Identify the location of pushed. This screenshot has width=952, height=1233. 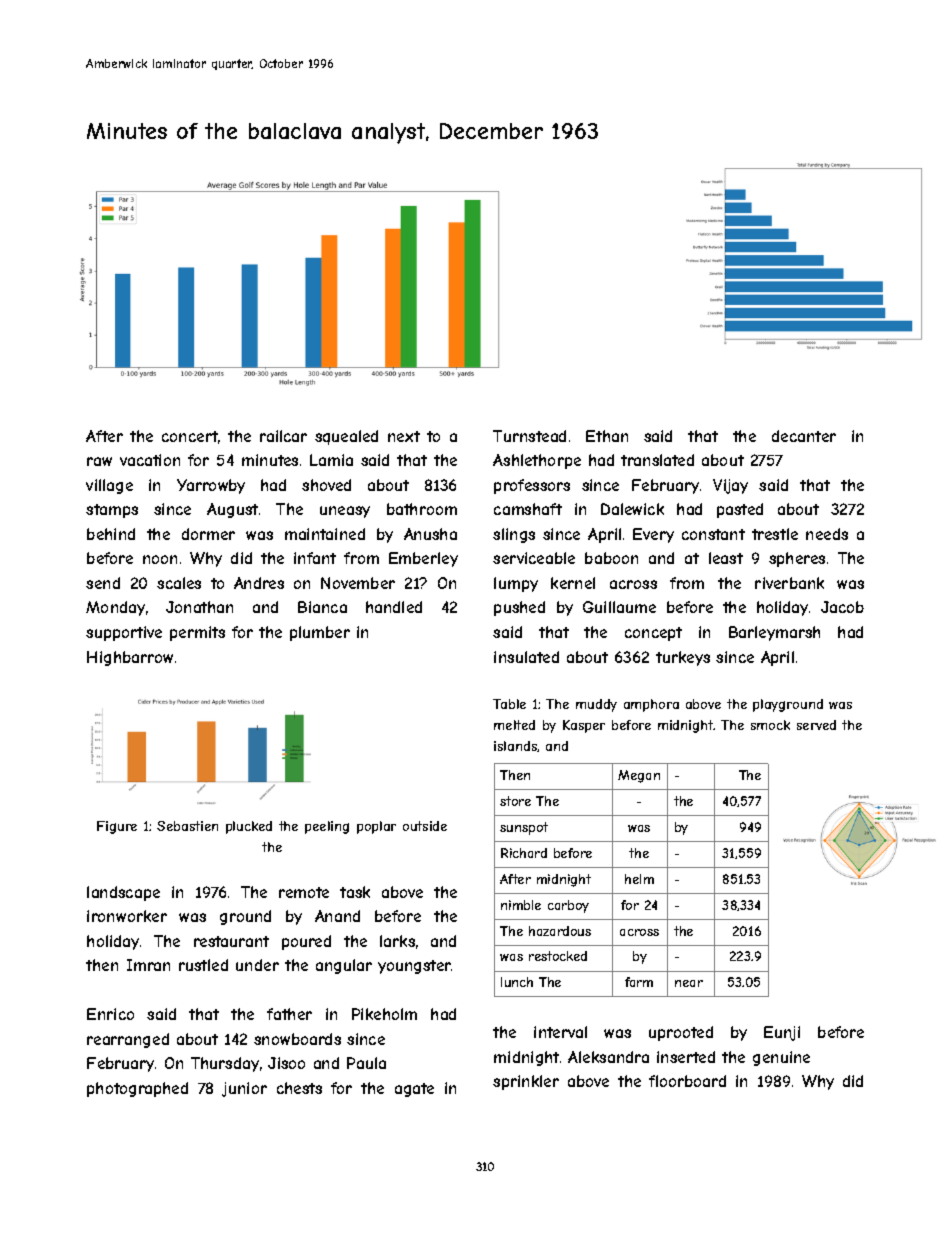
(519, 608).
